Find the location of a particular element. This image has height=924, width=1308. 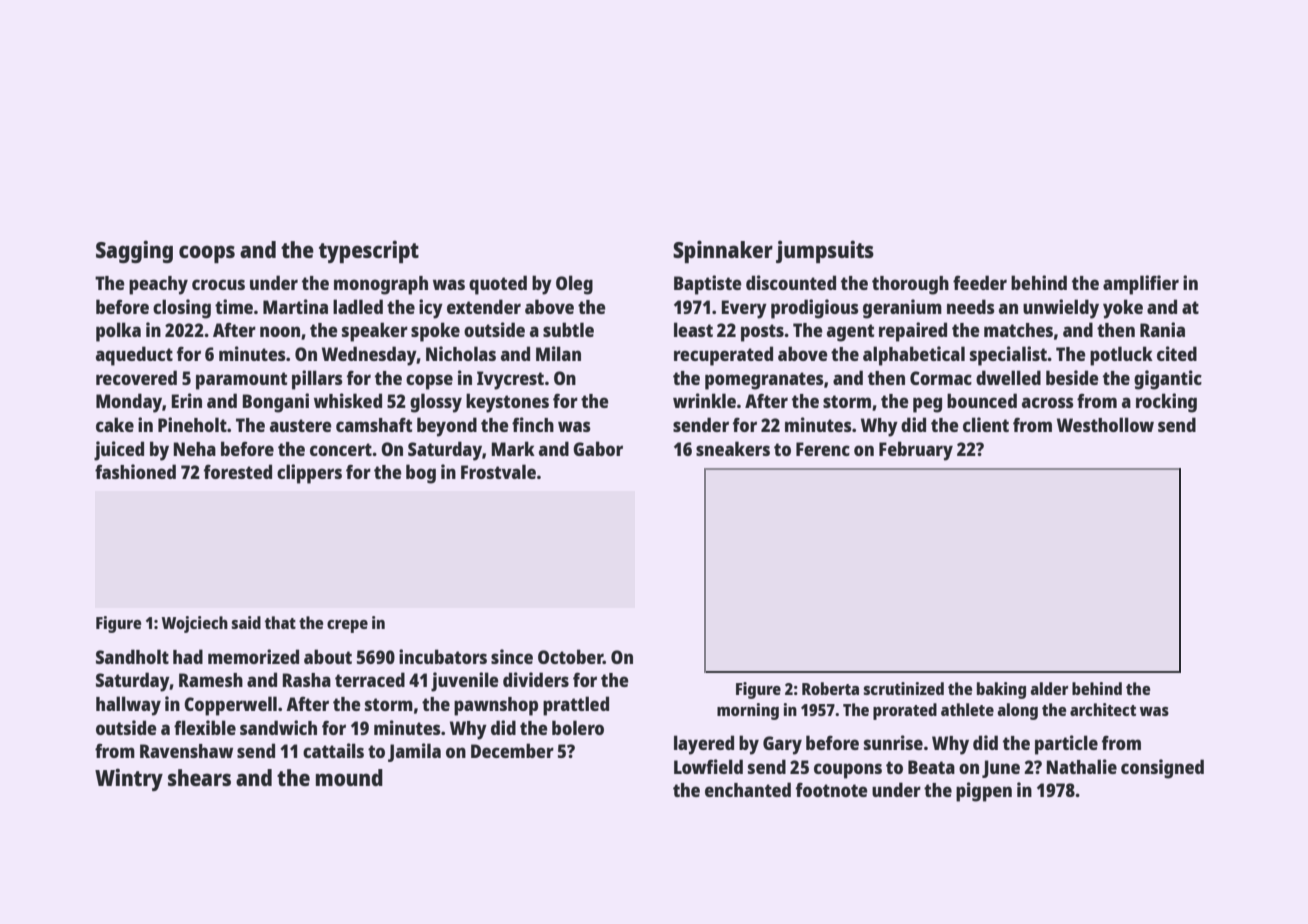

thorough is located at coordinates (910, 285).
